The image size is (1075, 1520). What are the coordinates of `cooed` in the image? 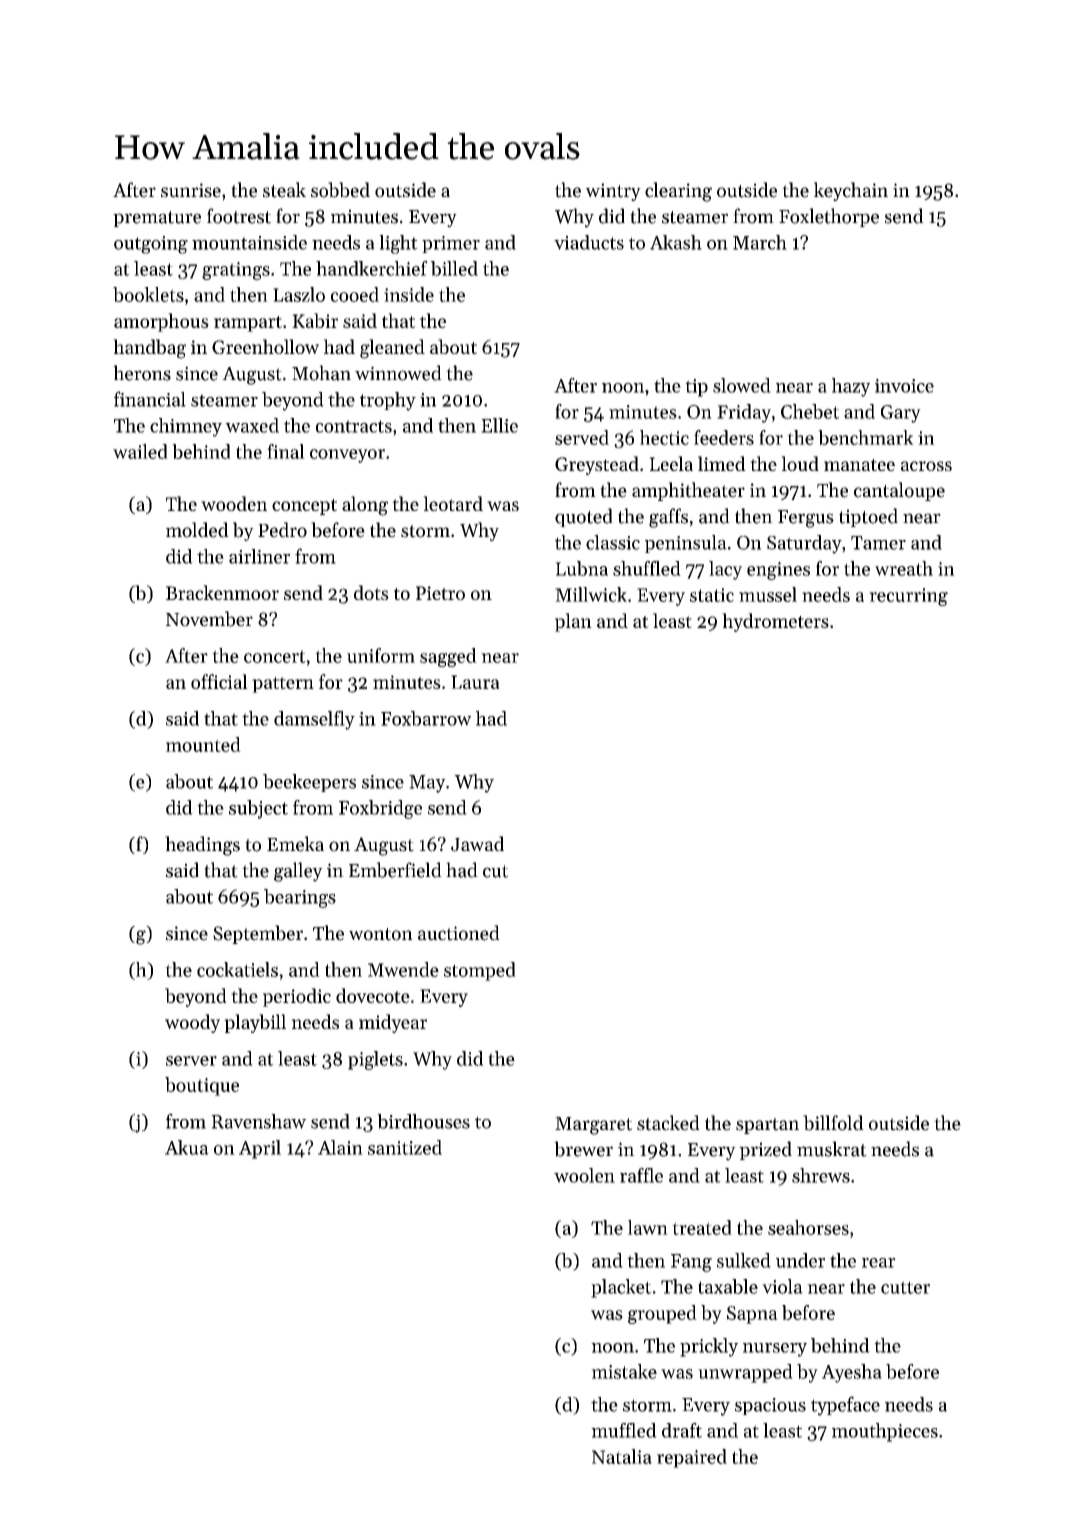 It's located at (355, 294).
